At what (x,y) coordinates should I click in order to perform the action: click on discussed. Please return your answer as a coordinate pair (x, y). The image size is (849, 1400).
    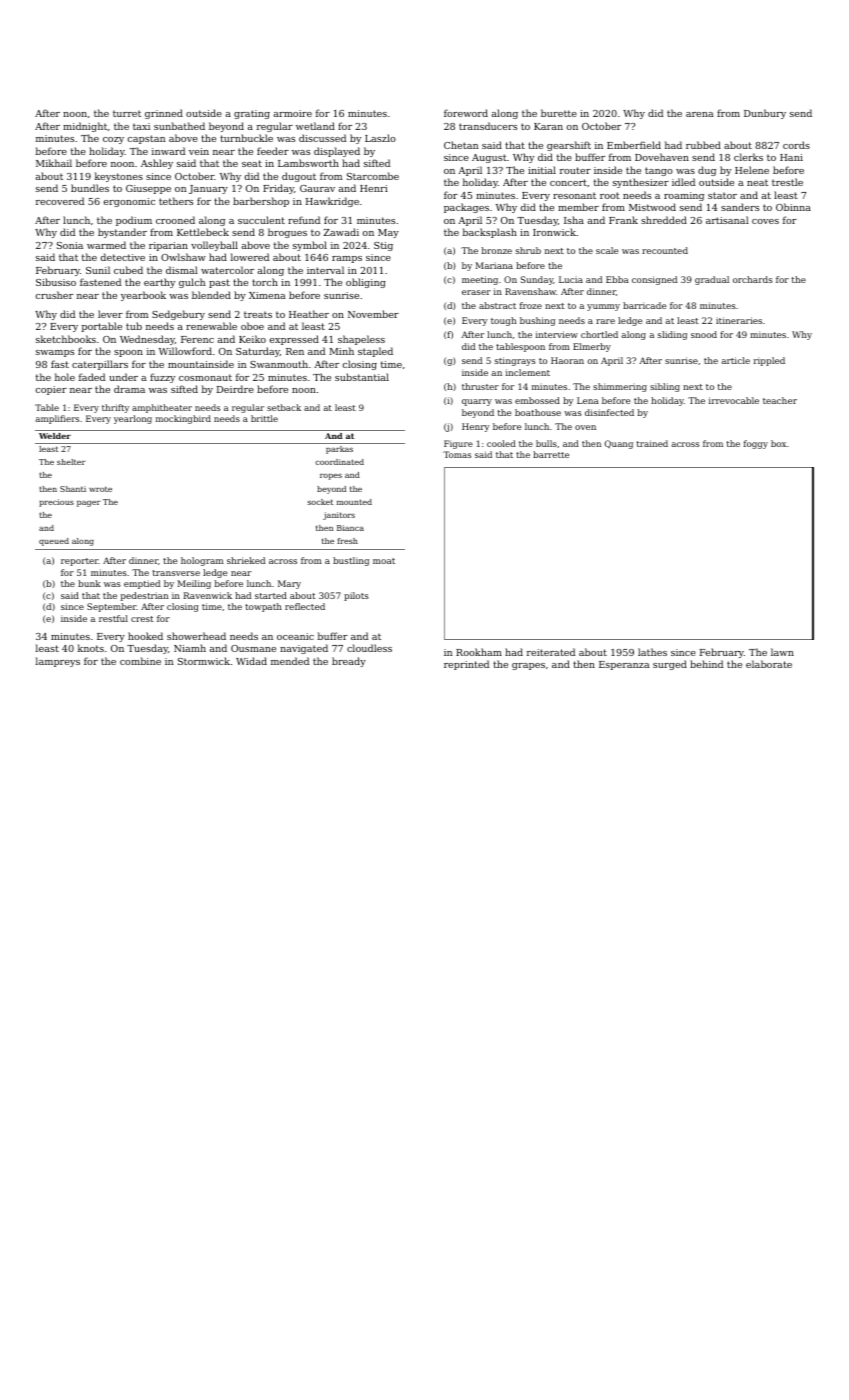
    Looking at the image, I should click on (322, 138).
